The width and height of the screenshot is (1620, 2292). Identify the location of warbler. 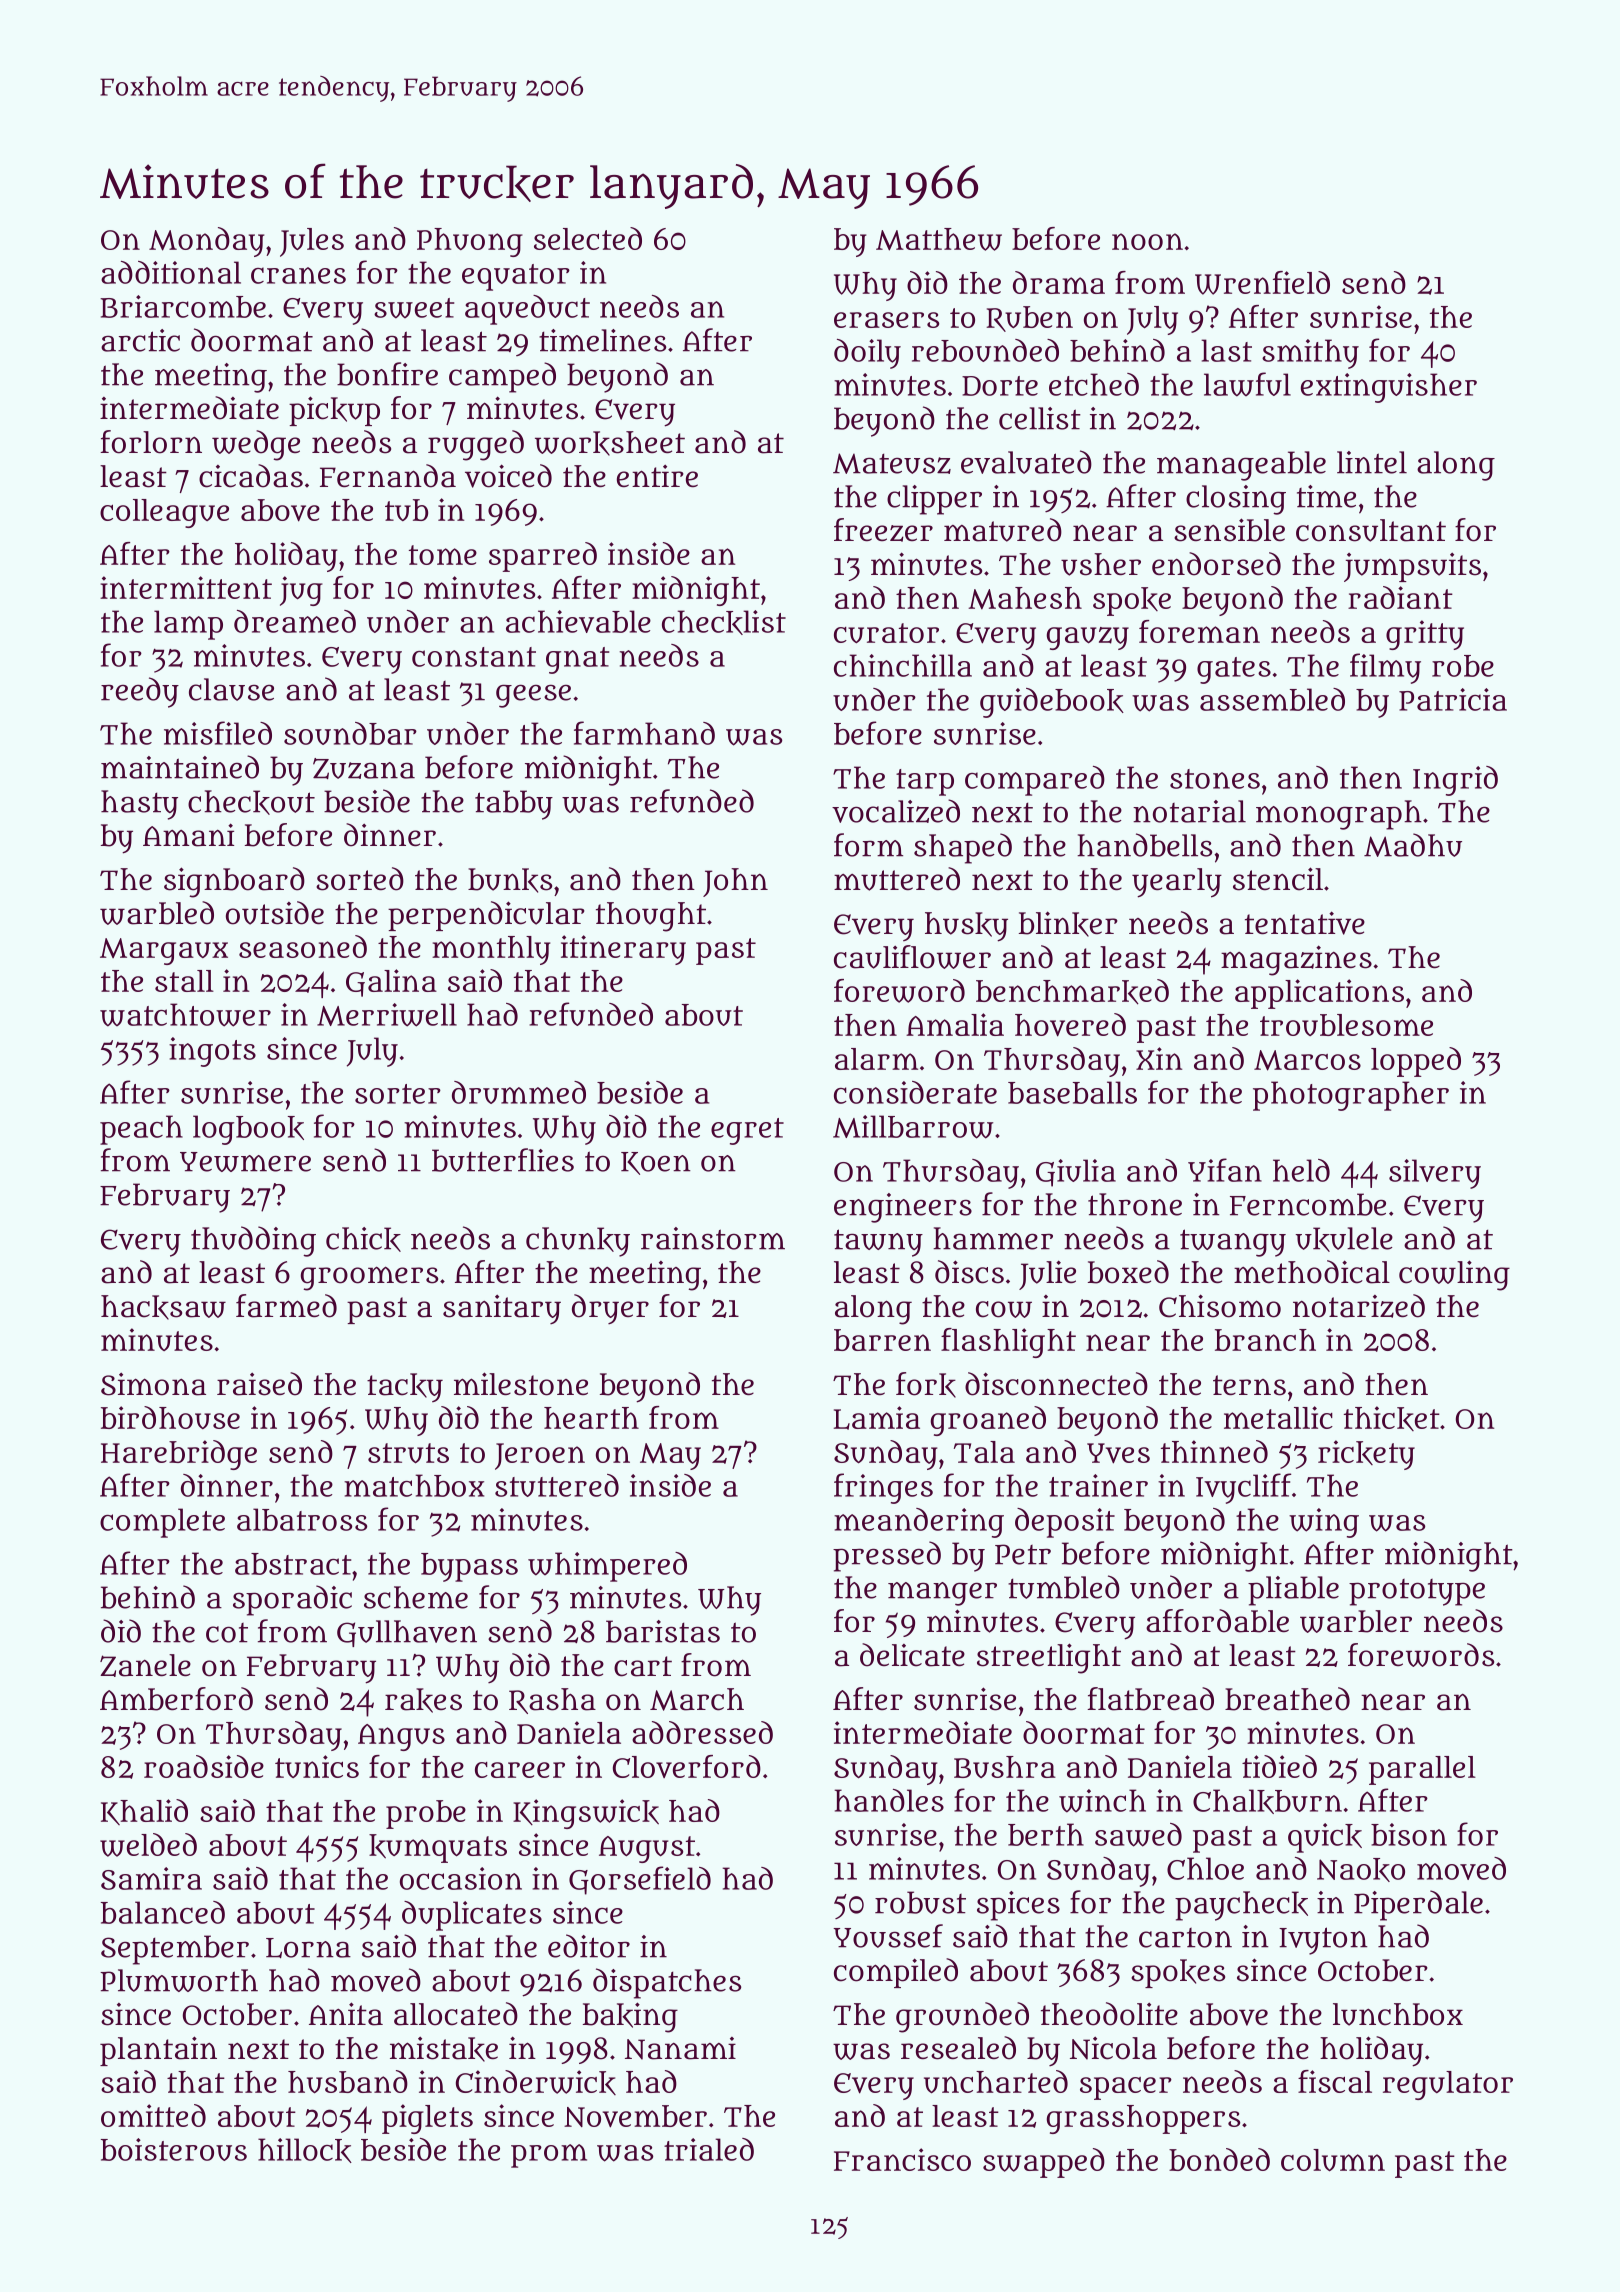
(1356, 1621).
